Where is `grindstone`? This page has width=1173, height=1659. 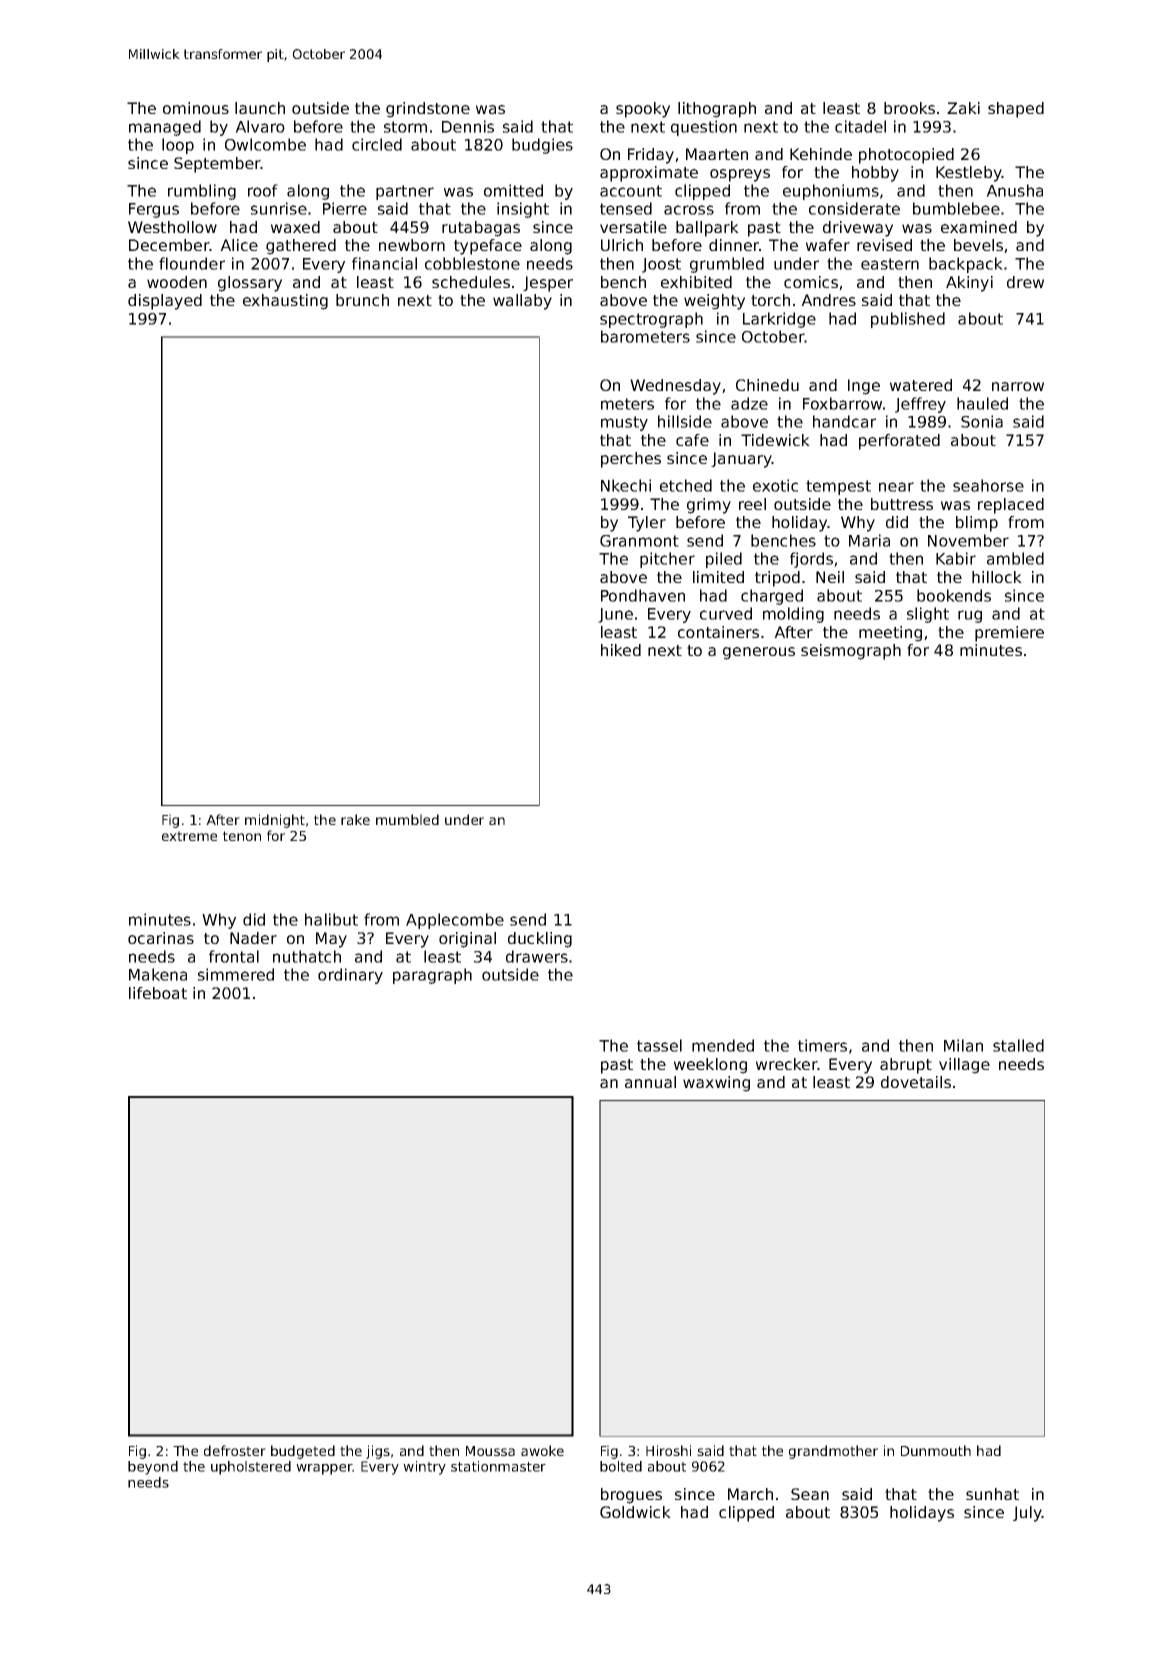 grindstone is located at coordinates (428, 110).
